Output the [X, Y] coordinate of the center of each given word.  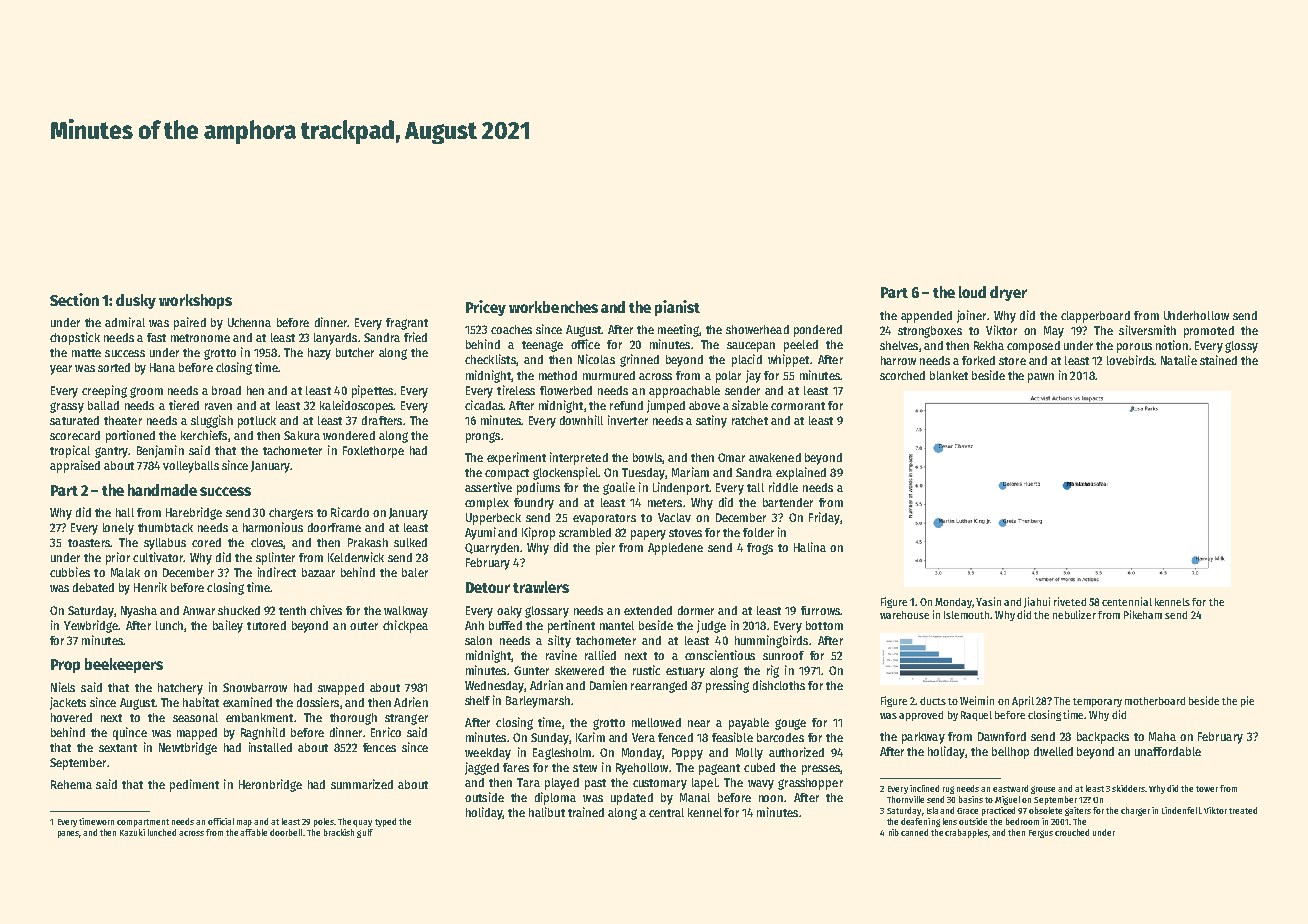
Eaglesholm [562, 754]
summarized [362, 784]
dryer [1008, 293]
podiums [538, 488]
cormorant [798, 406]
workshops [195, 301]
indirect [277, 572]
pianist [677, 308]
